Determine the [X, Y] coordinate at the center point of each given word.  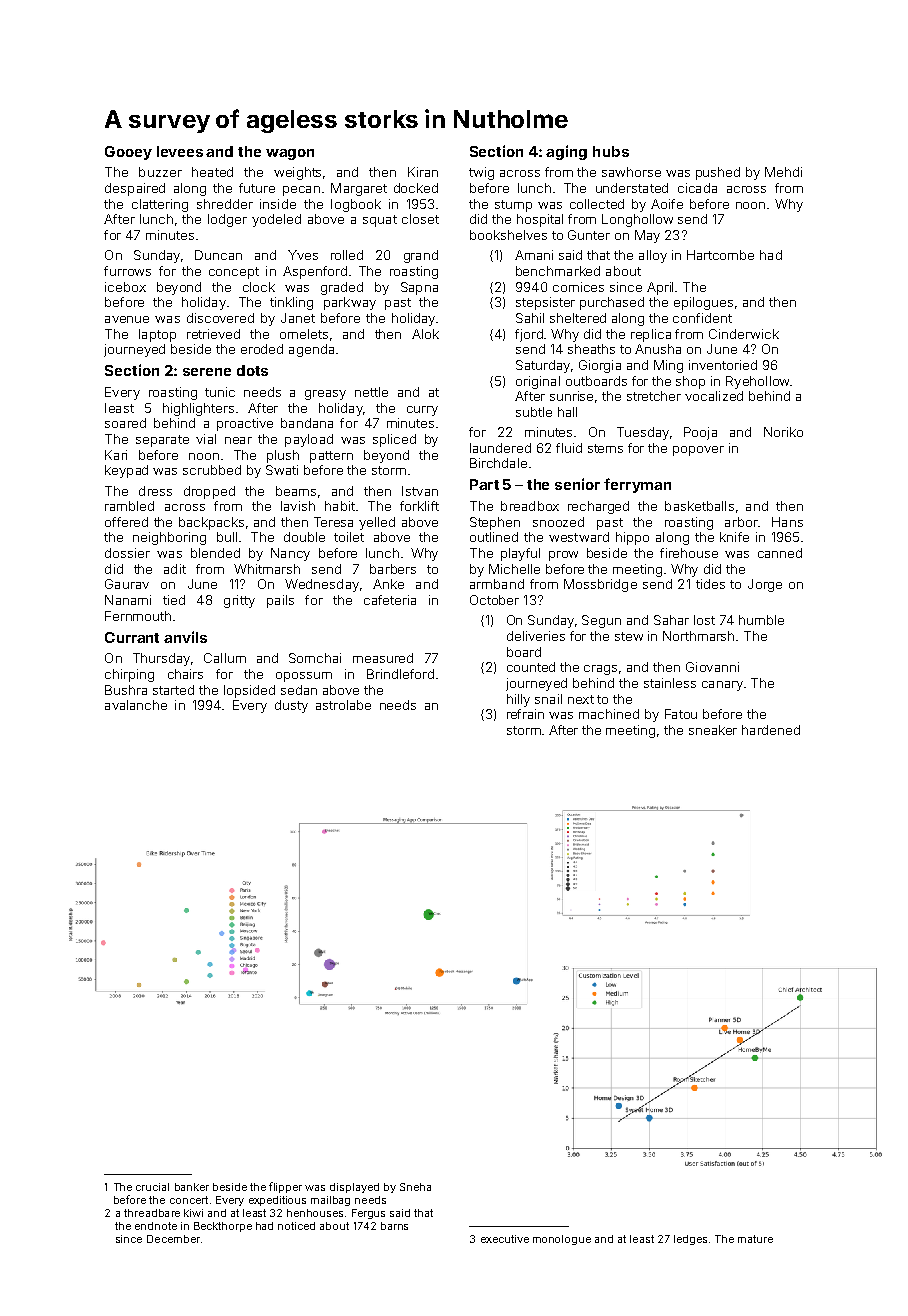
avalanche [136, 705]
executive [505, 1239]
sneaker [713, 730]
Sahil [530, 318]
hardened [771, 730]
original [538, 382]
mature [755, 1239]
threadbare [152, 1213]
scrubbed [212, 470]
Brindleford [400, 674]
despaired [135, 189]
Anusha [658, 349]
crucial [152, 1187]
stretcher [654, 396]
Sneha [415, 1187]
